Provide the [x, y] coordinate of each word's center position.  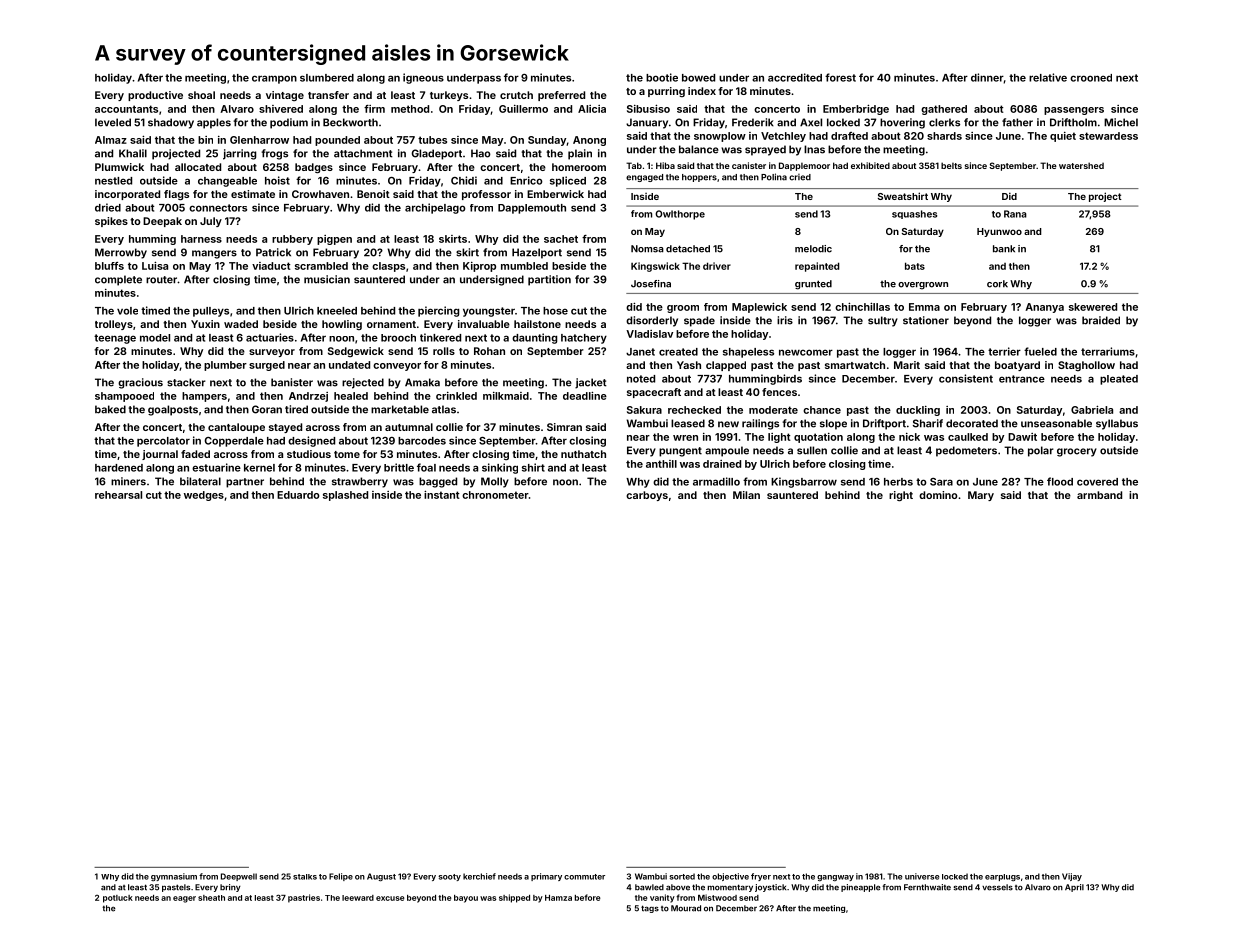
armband [1099, 495]
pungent [680, 452]
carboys [647, 496]
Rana [1015, 214]
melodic [813, 249]
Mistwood [717, 897]
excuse [390, 898]
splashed [345, 496]
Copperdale [234, 442]
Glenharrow [259, 140]
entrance [1022, 379]
